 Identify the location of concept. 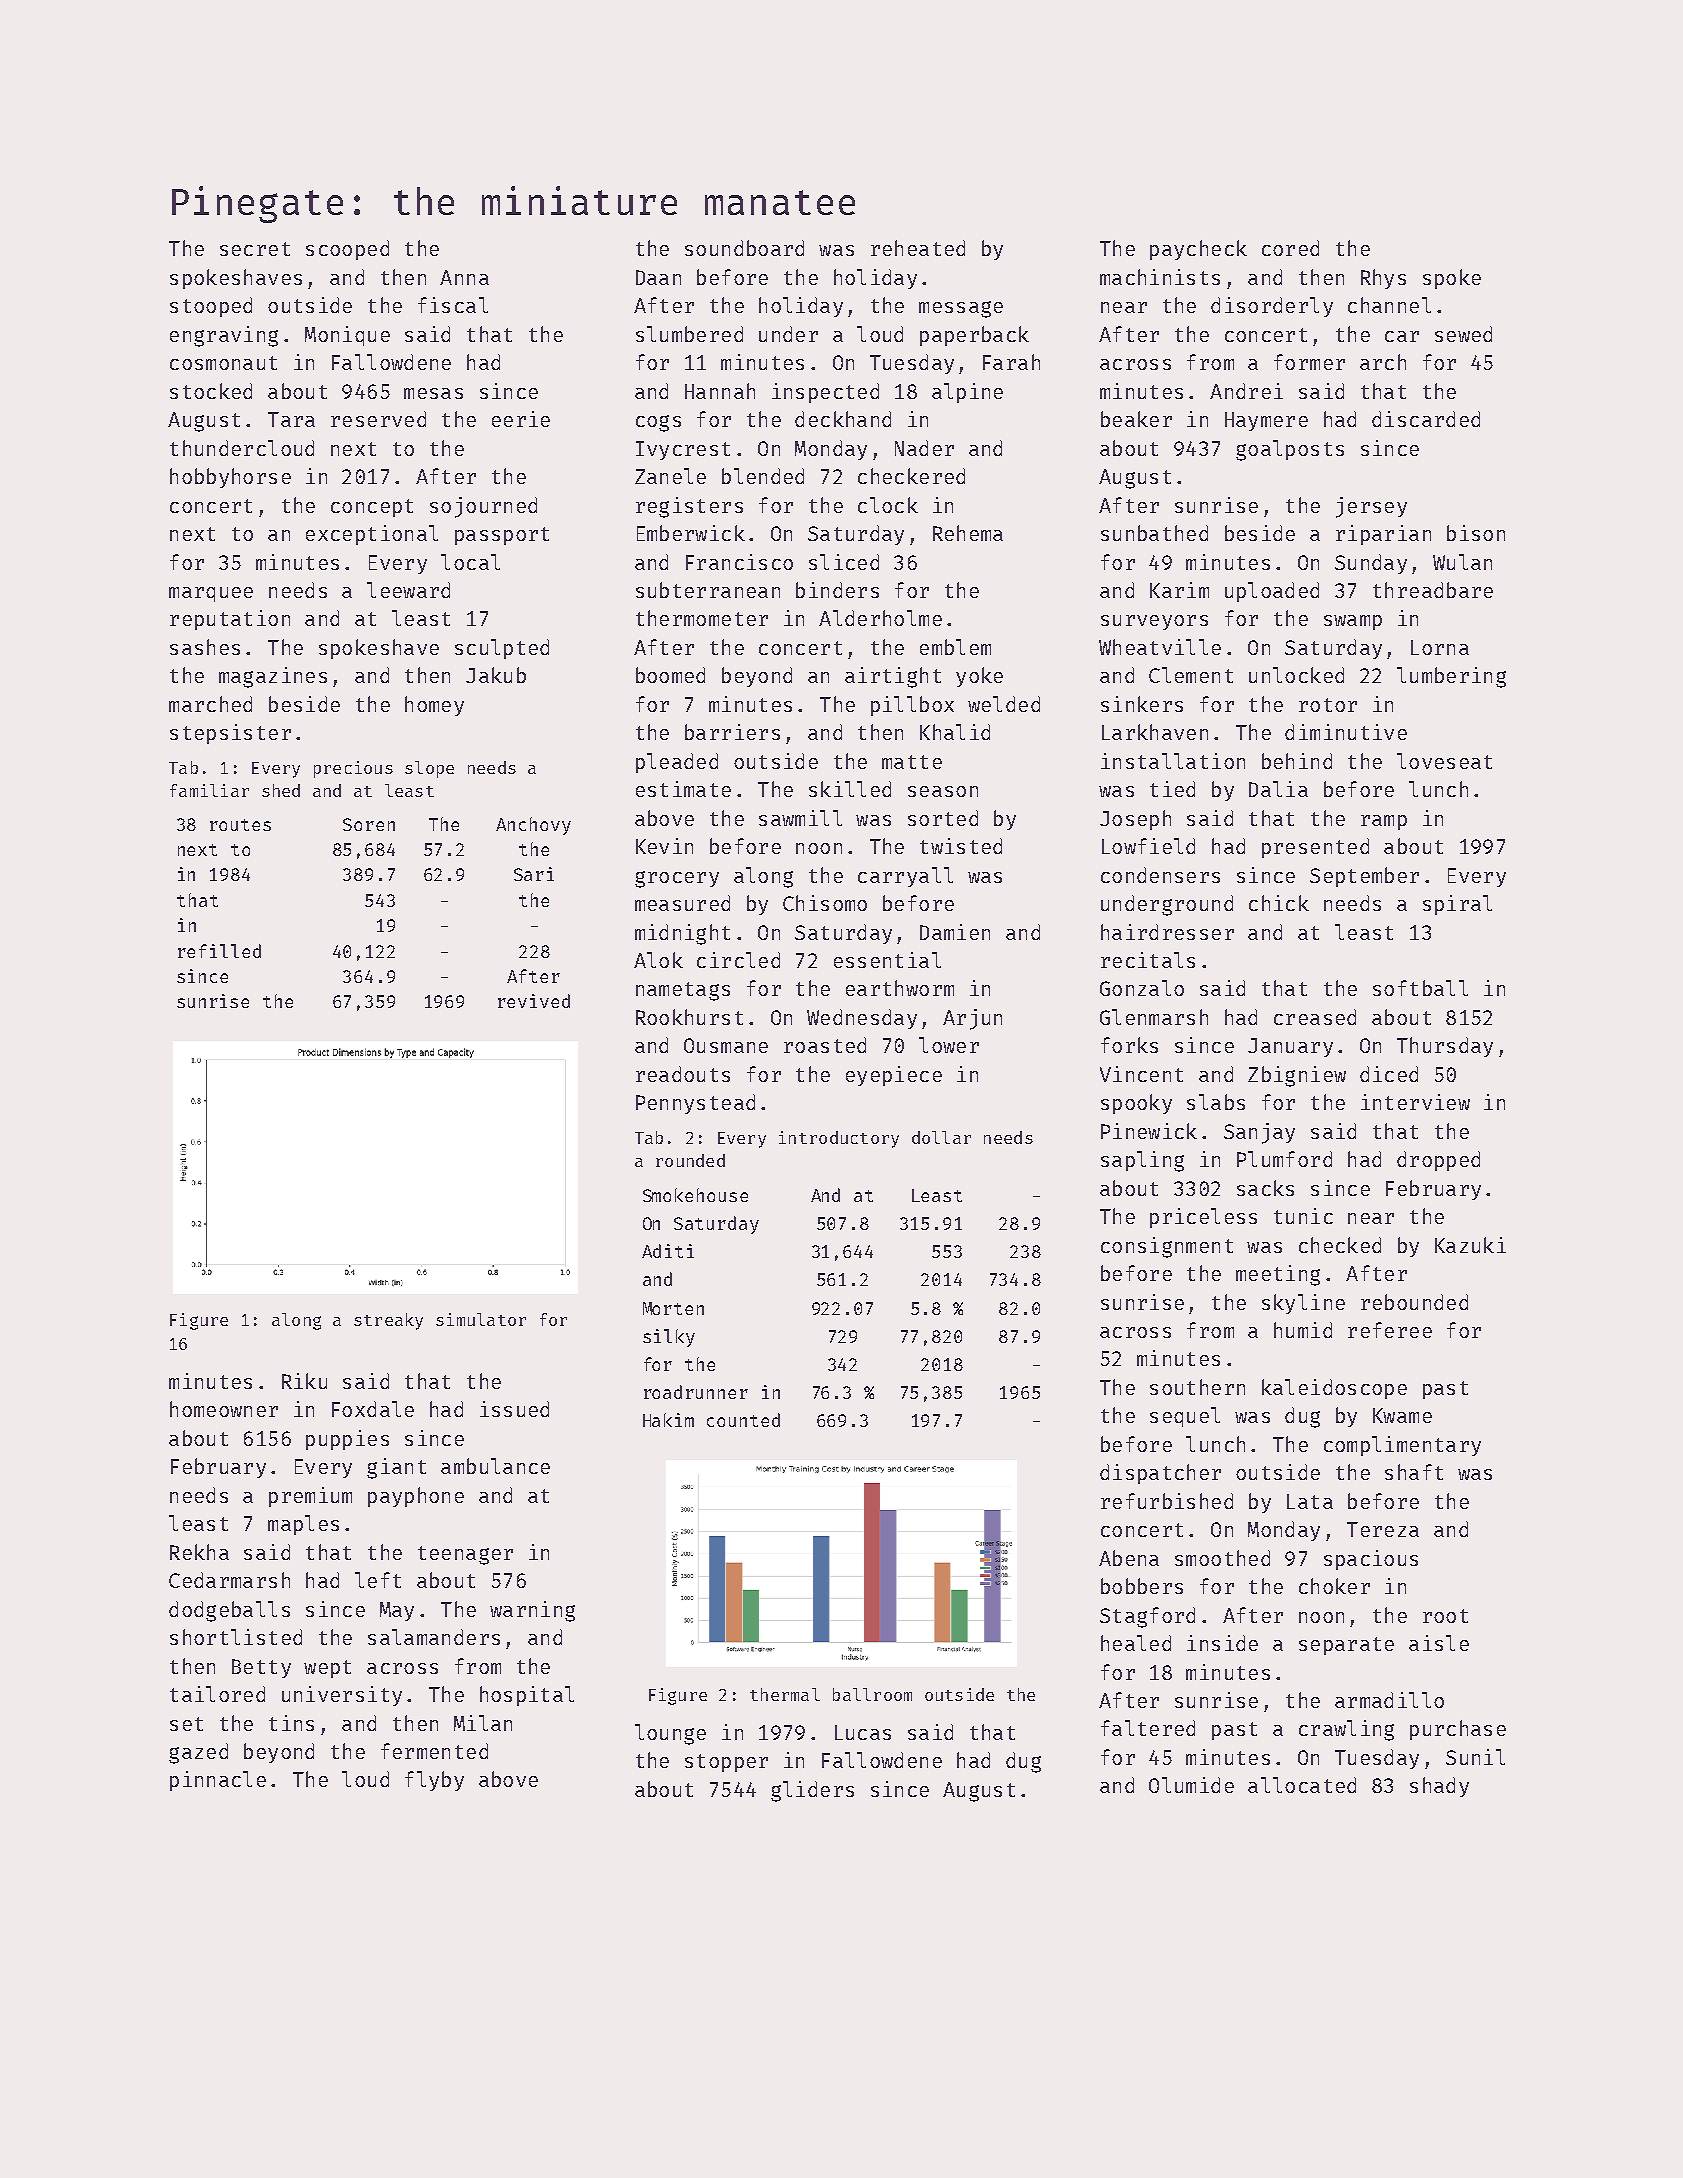
(372, 508).
